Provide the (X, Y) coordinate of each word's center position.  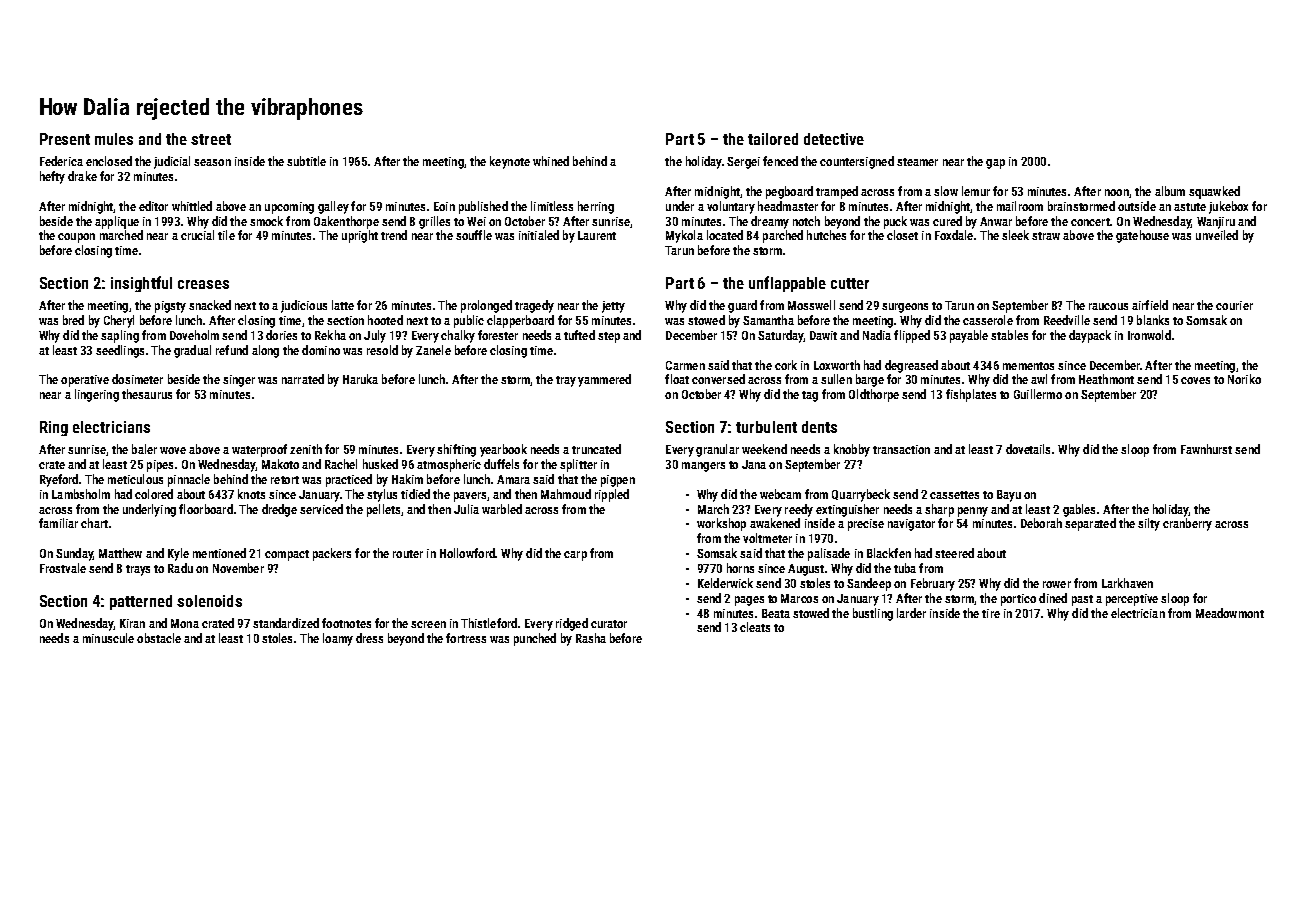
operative (85, 381)
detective (834, 139)
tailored (773, 139)
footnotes (346, 623)
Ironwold (1149, 335)
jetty (613, 307)
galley (333, 207)
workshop (721, 524)
